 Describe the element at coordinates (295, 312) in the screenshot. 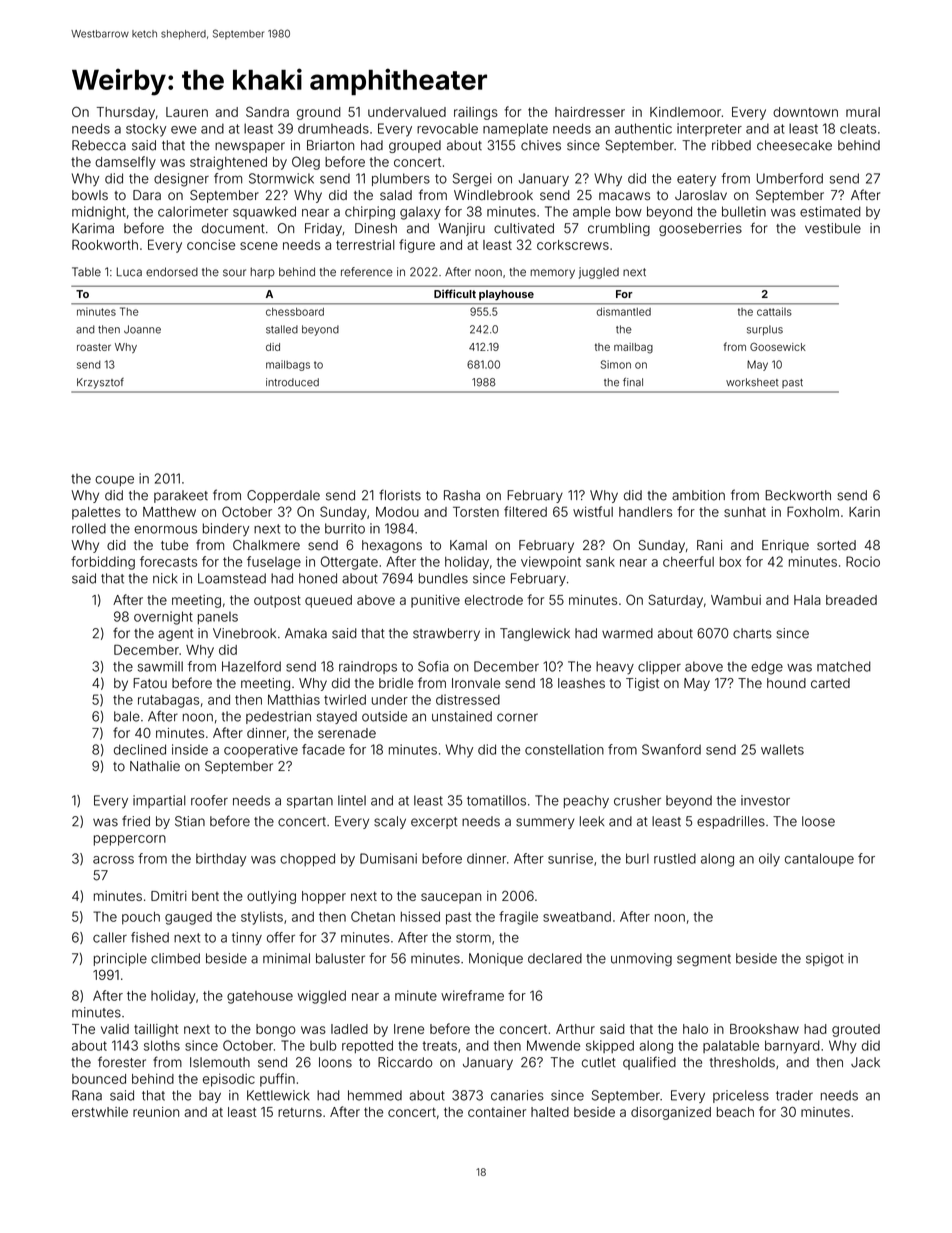

I see `chessboard` at that location.
